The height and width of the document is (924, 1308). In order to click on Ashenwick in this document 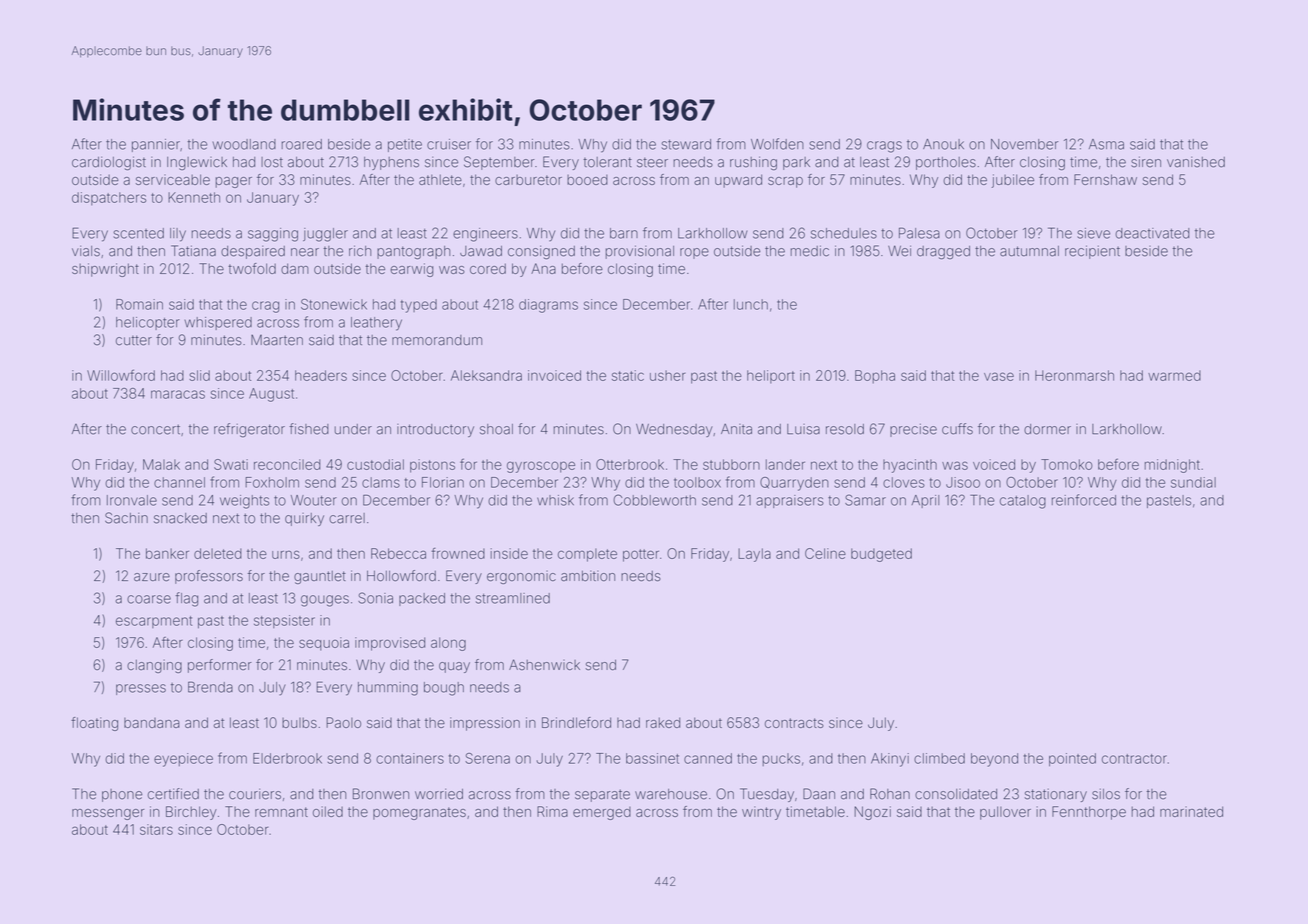, I will do `click(544, 665)`.
